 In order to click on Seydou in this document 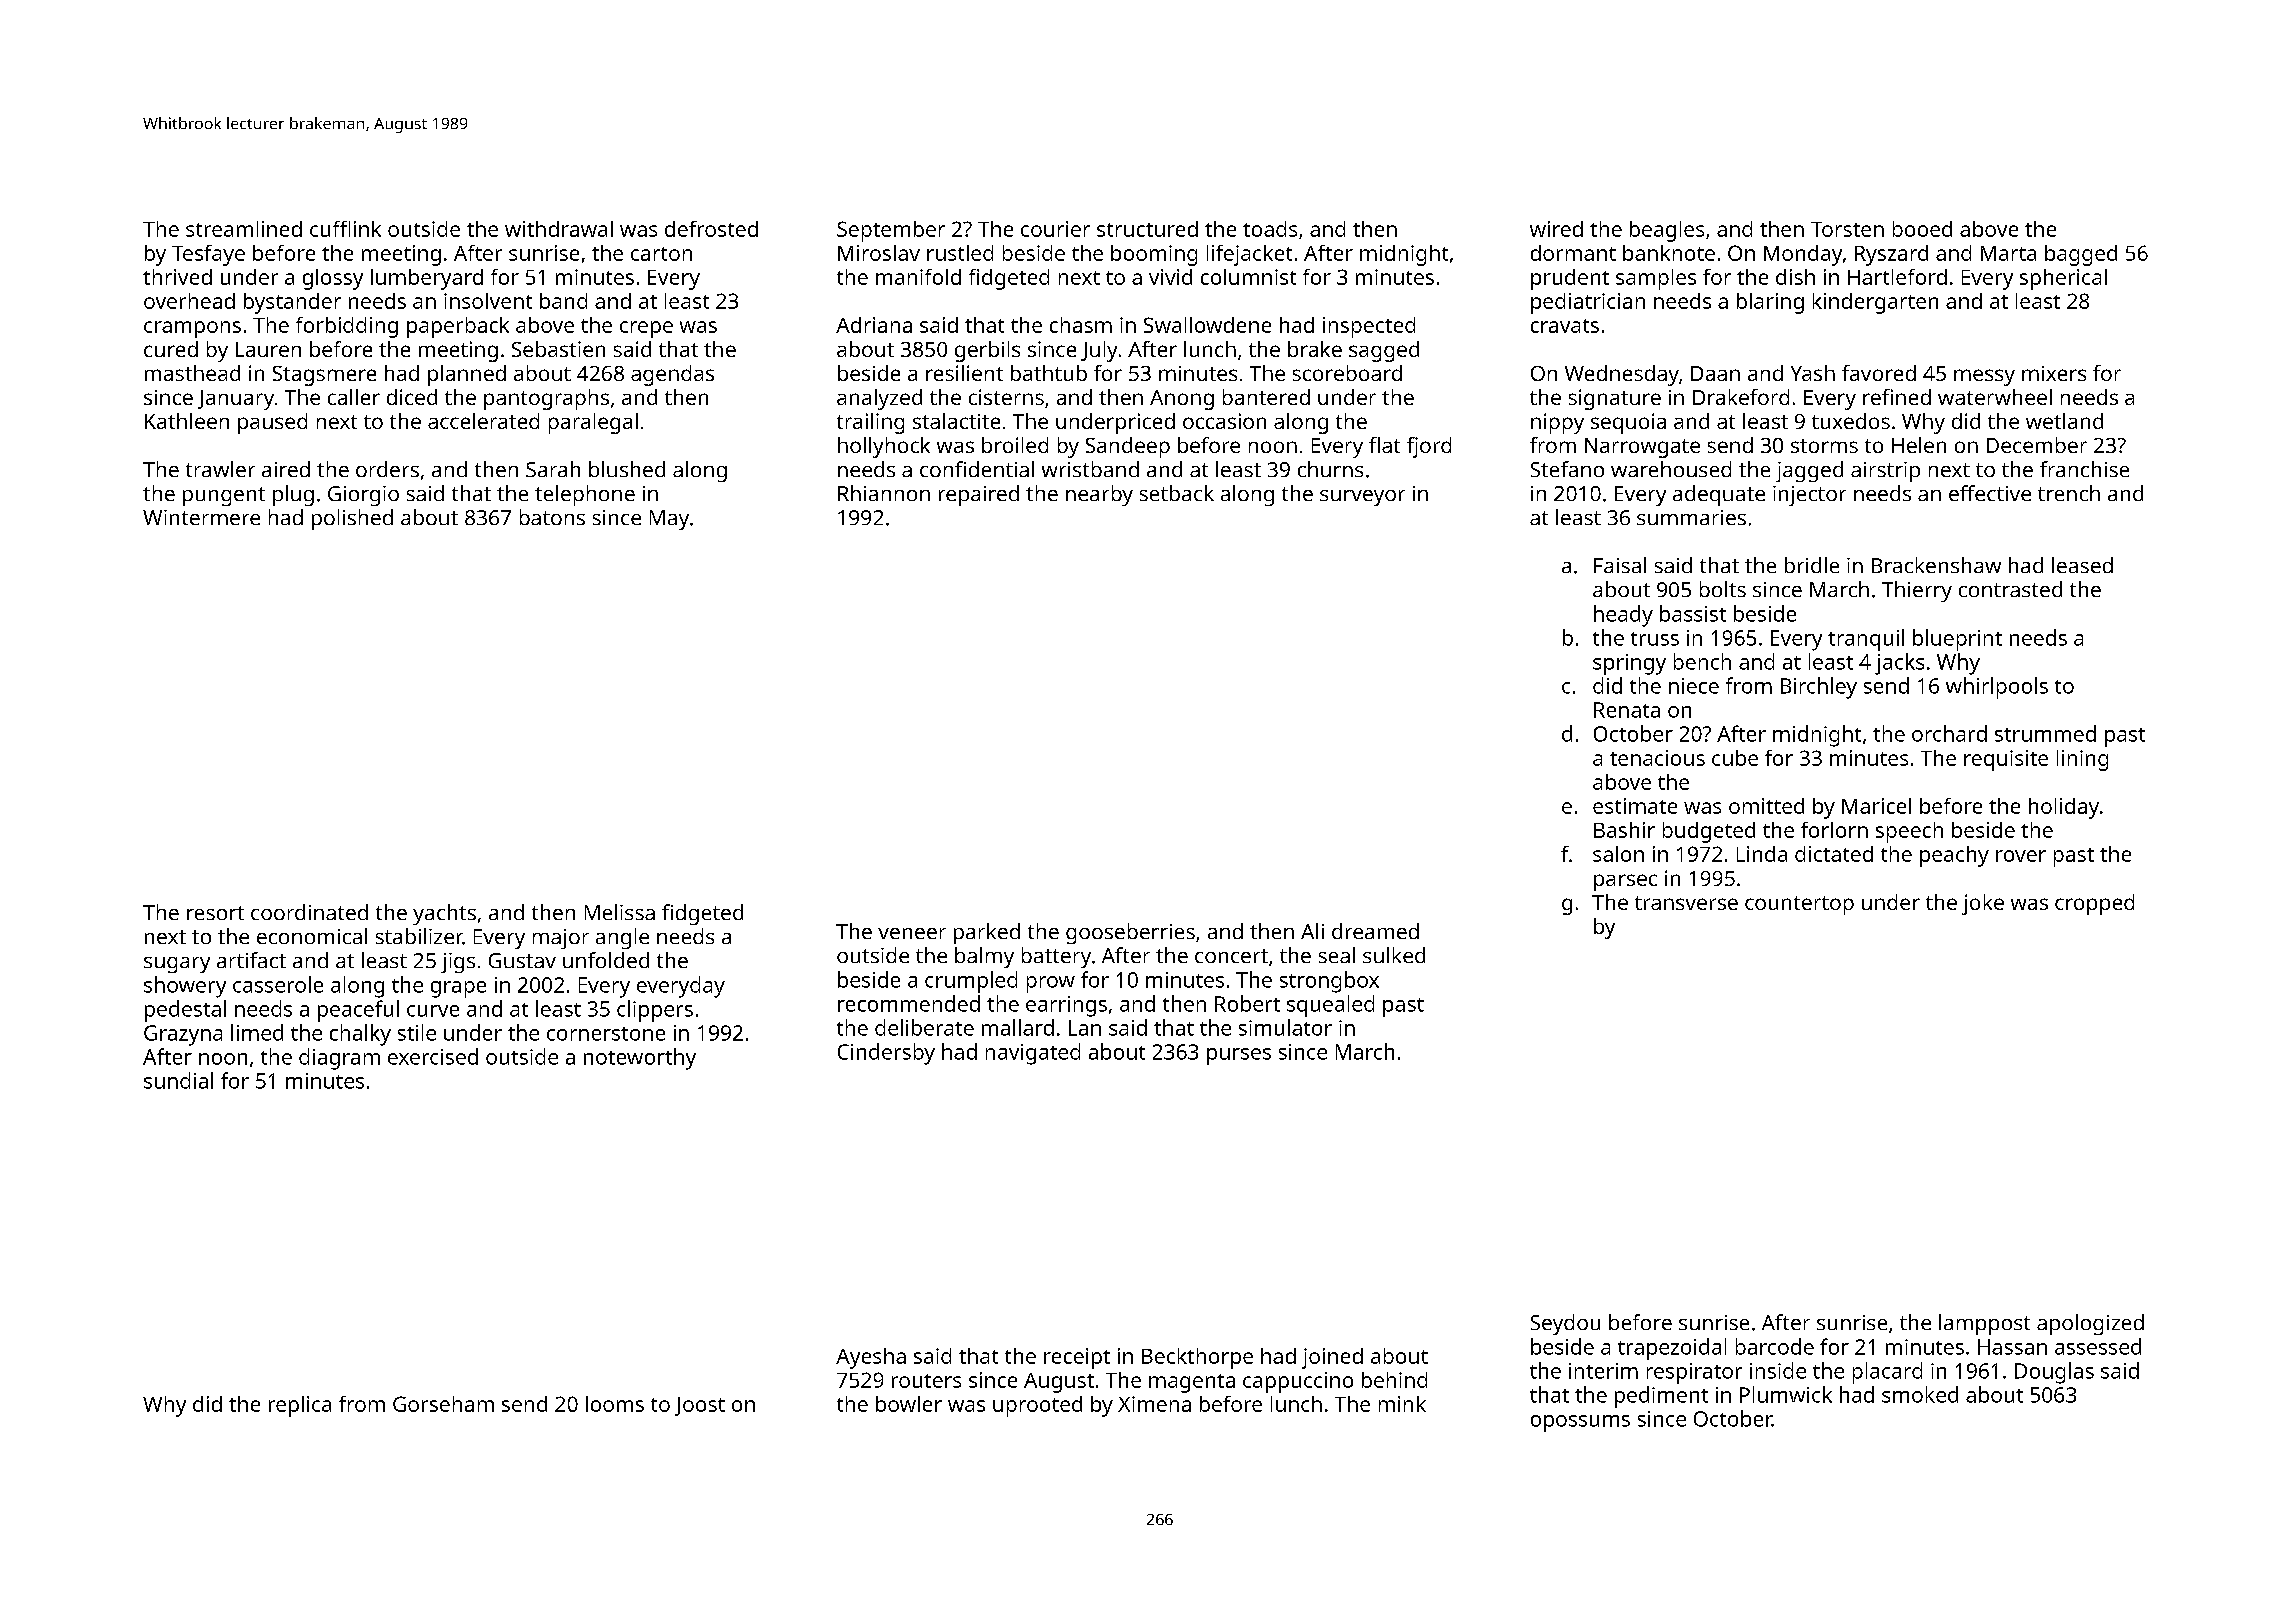, I will do `click(1565, 1324)`.
